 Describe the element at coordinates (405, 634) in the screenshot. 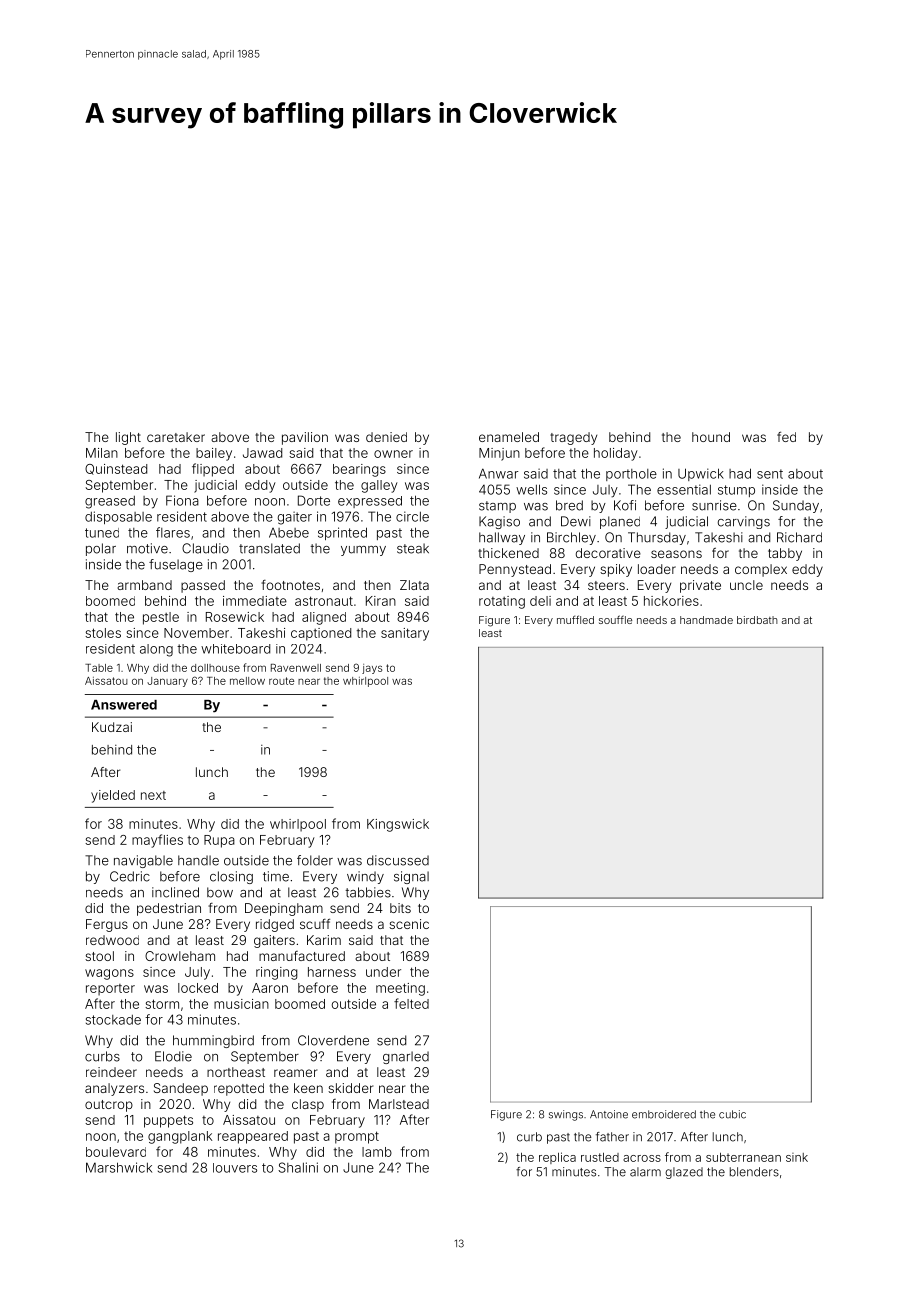

I see `sanitary` at that location.
